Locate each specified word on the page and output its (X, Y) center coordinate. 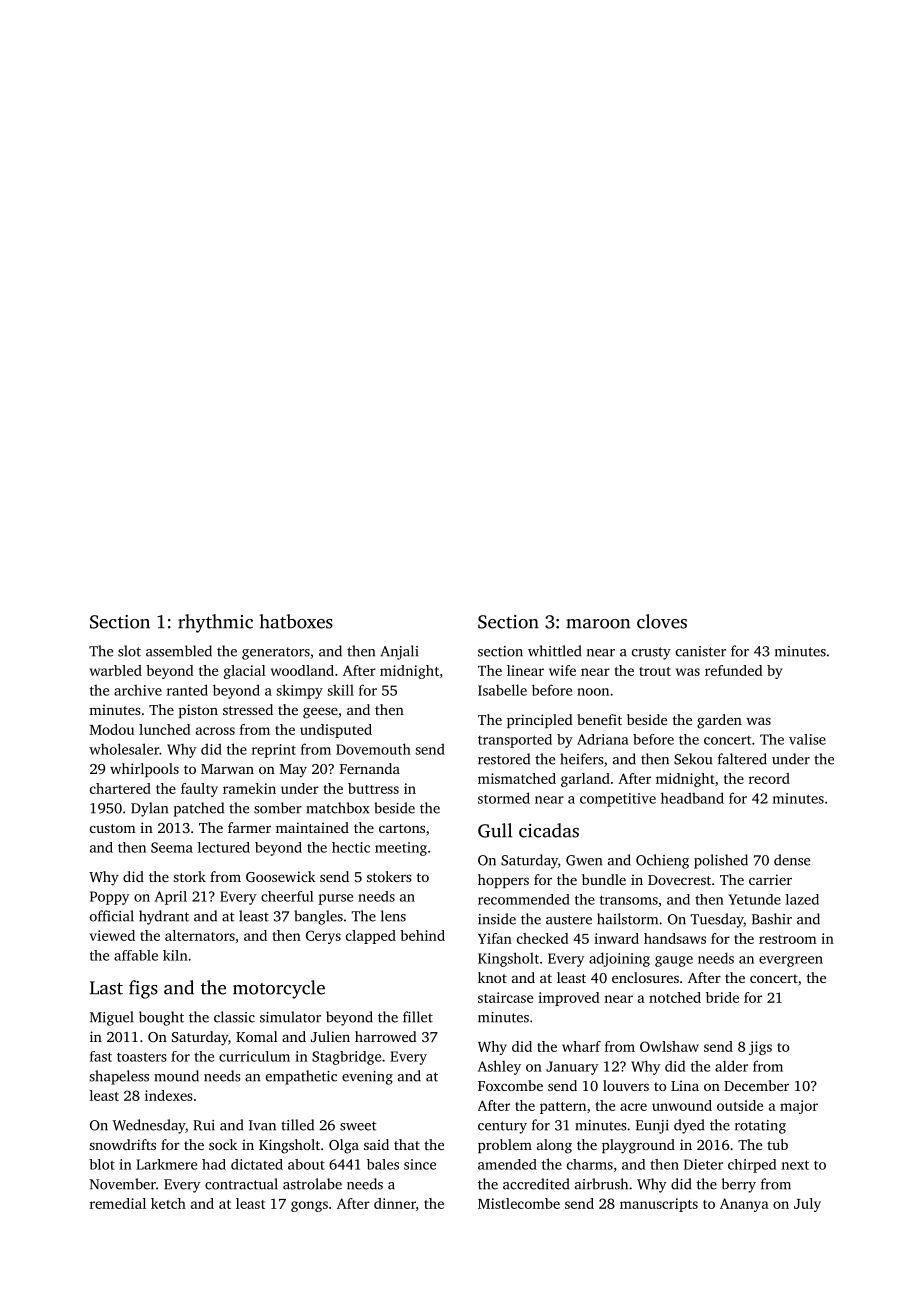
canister (701, 651)
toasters (142, 1057)
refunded (734, 670)
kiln (175, 955)
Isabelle (502, 690)
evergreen (791, 961)
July (807, 1205)
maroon (598, 624)
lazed (802, 899)
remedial (118, 1203)
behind (422, 935)
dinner (395, 1203)
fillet (418, 1017)
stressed (248, 709)
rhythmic (215, 623)
